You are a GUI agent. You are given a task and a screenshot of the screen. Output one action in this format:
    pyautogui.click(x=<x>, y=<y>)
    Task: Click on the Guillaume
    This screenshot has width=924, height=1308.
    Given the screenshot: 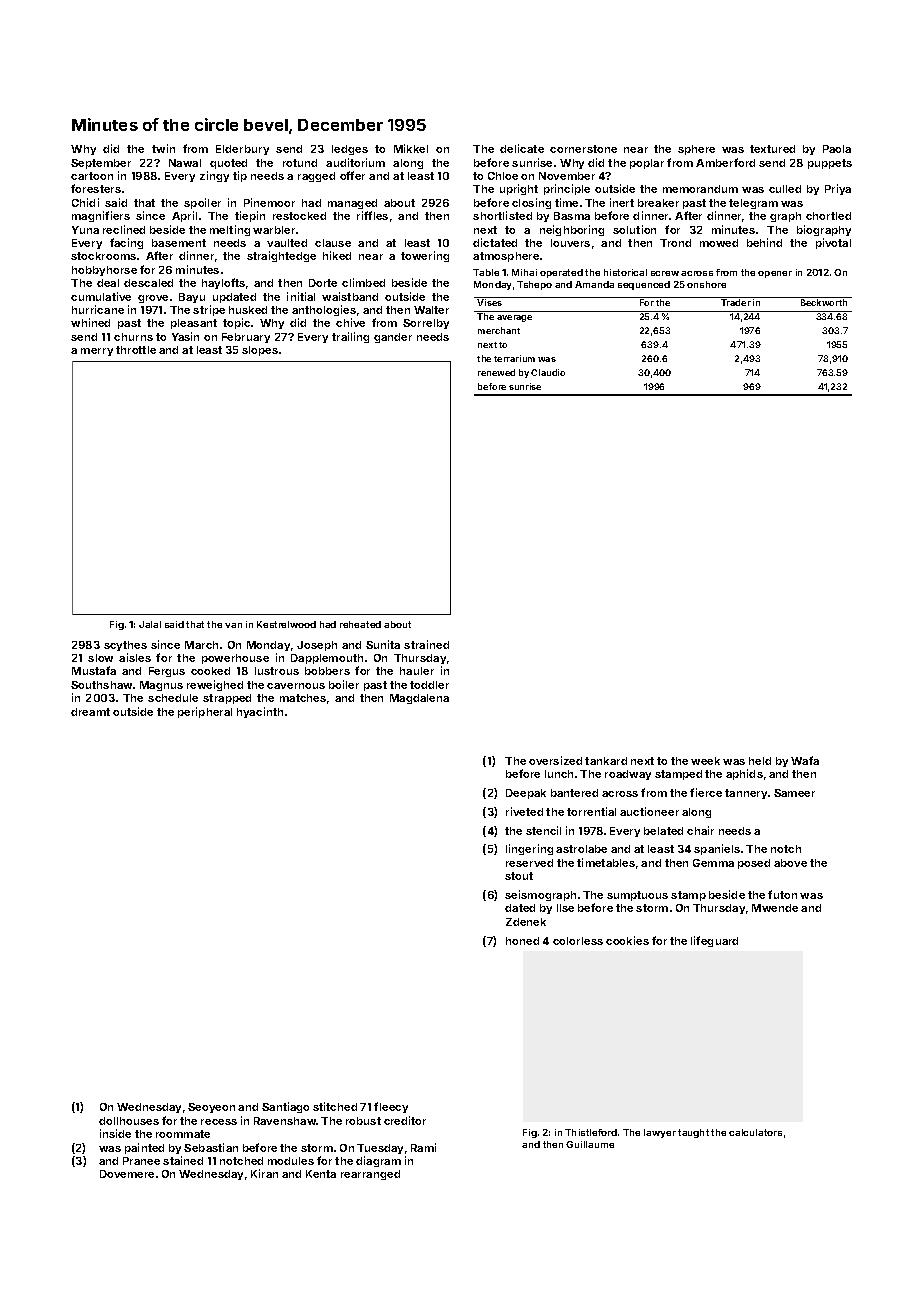 What is the action you would take?
    pyautogui.click(x=590, y=1144)
